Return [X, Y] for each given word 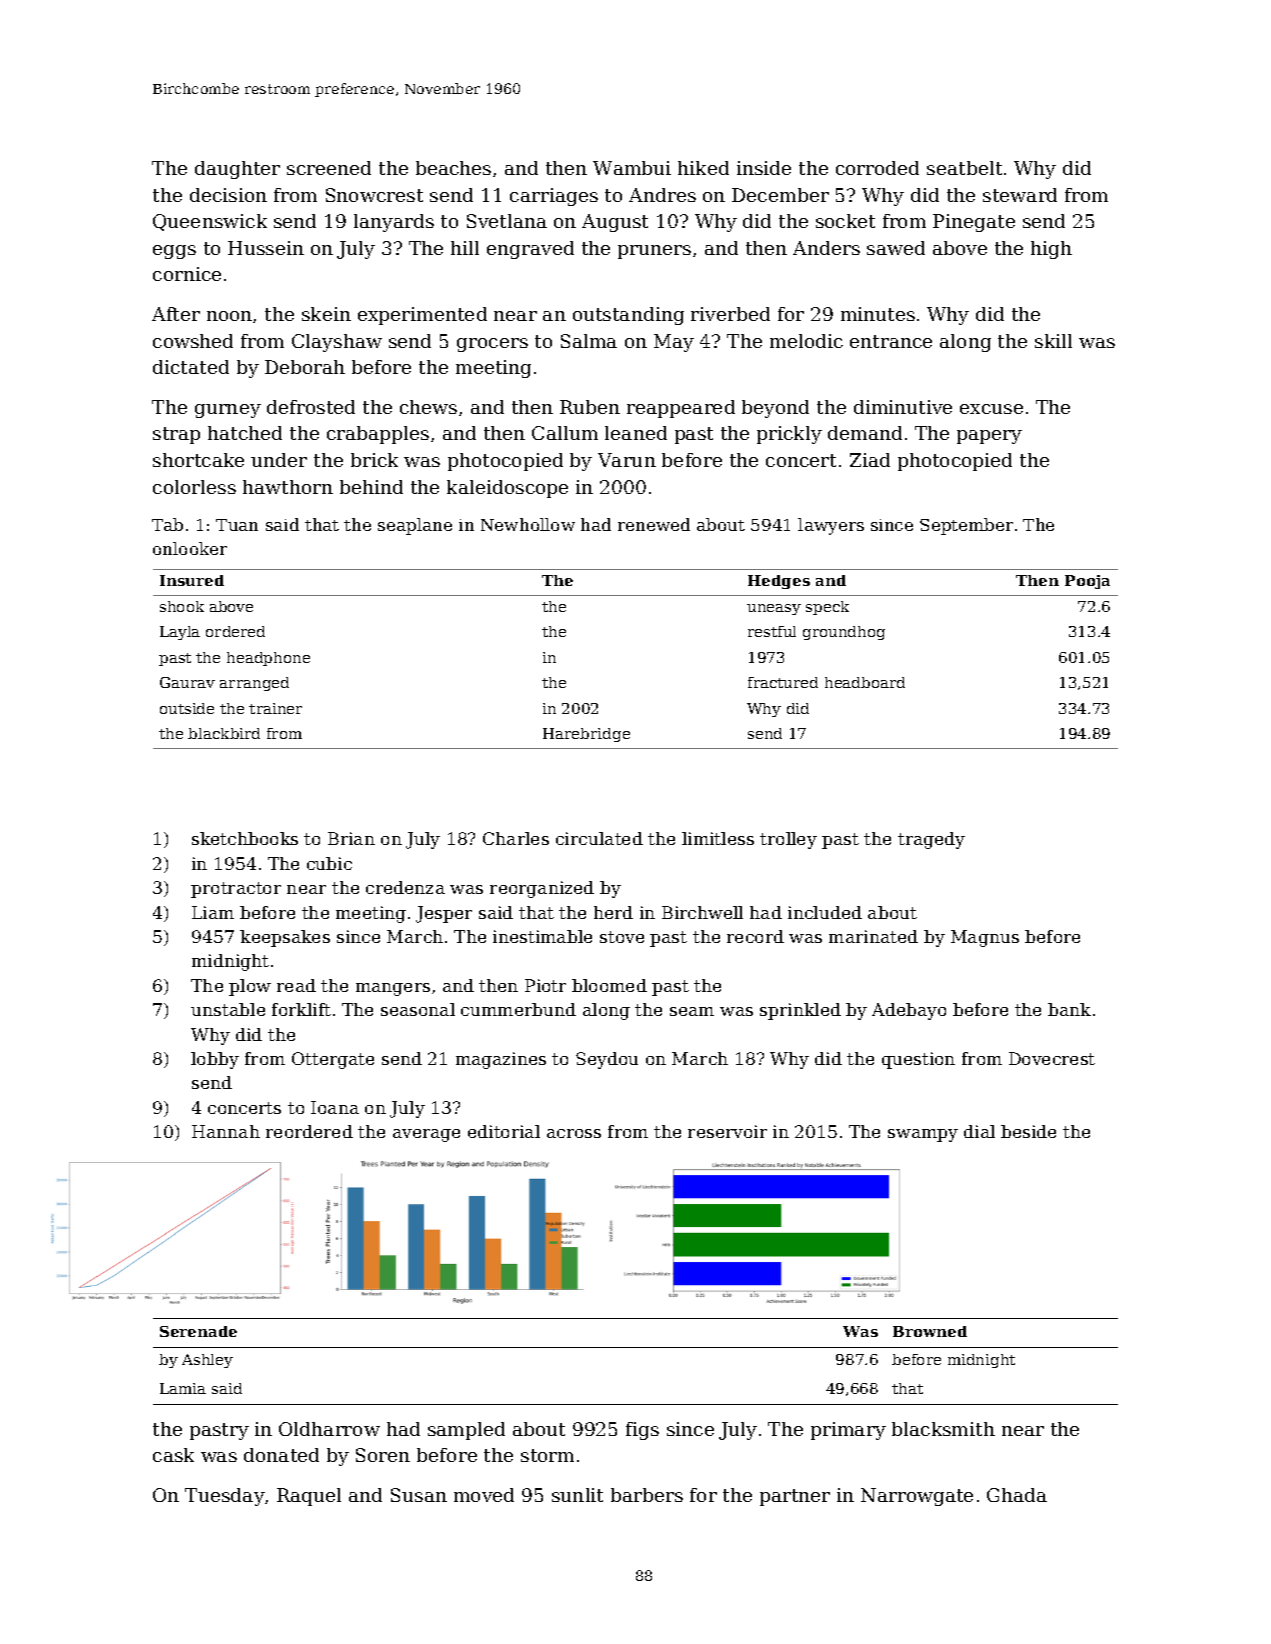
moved [484, 1495]
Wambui [632, 168]
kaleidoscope [507, 489]
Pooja [1087, 582]
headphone [268, 659]
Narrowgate [917, 1497]
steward [1020, 195]
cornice [187, 274]
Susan [419, 1495]
